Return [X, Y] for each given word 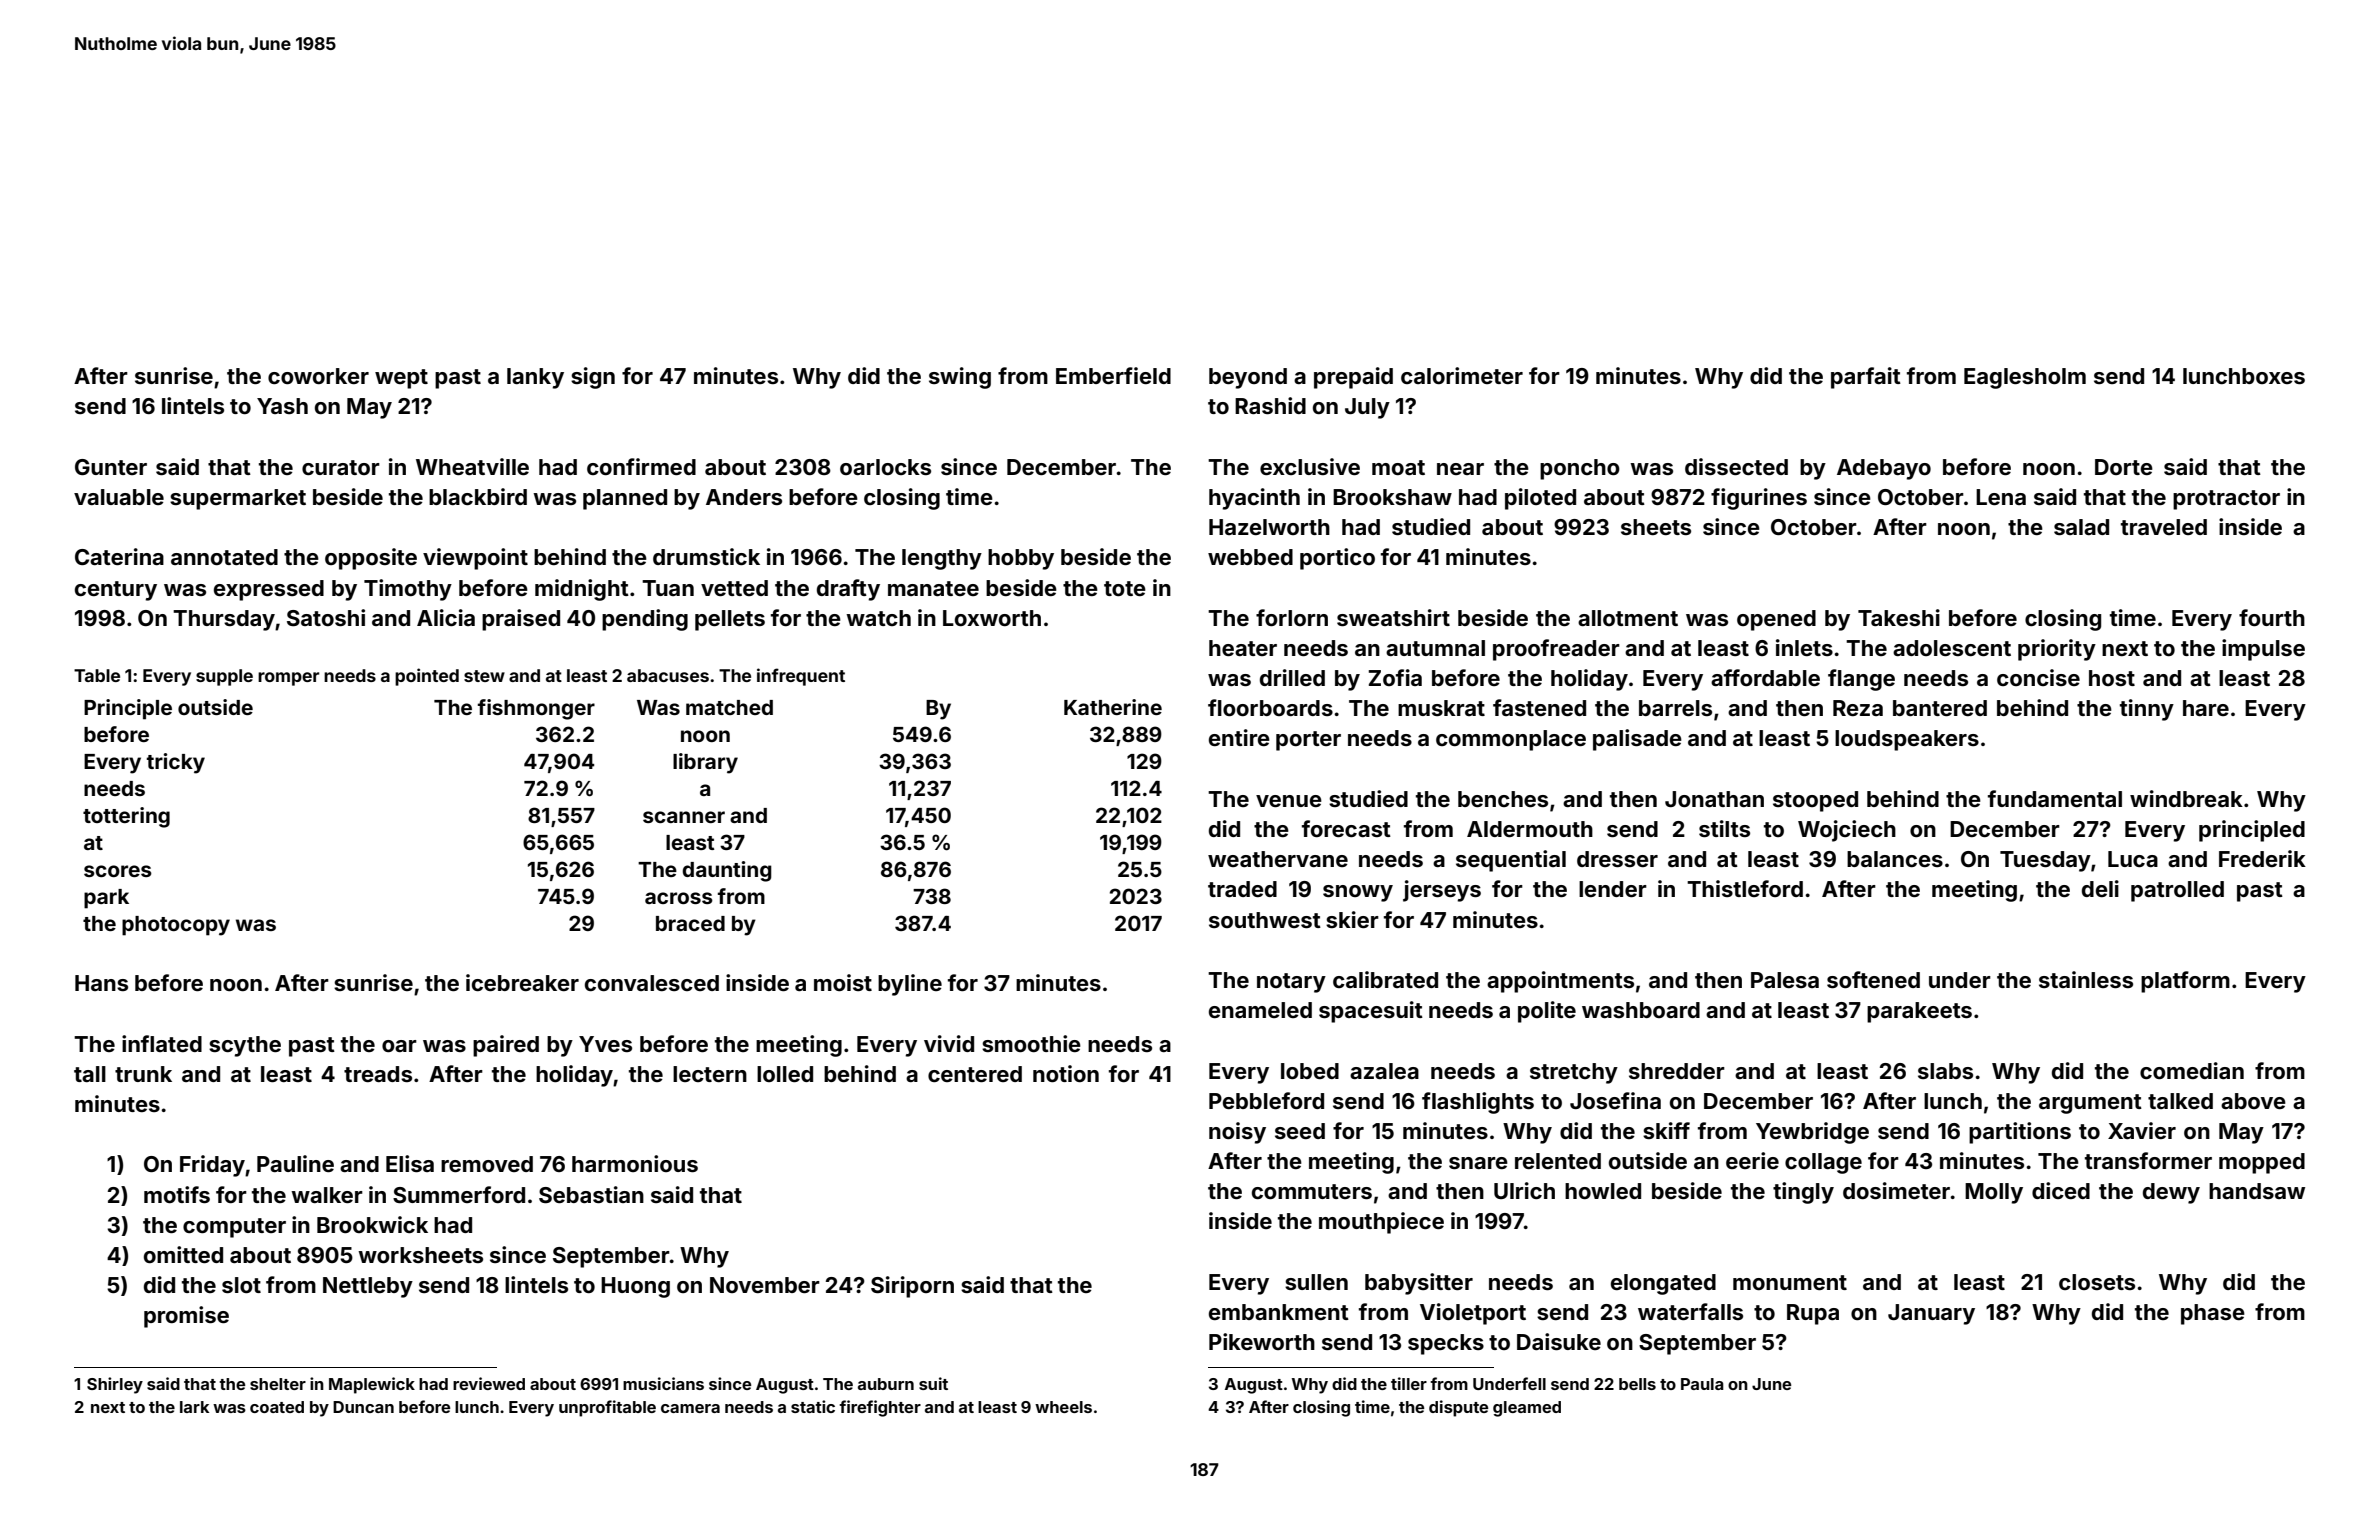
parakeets [1919, 1012]
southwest [1265, 920]
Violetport [1473, 1314]
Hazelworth [1269, 527]
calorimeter [1462, 375]
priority [2057, 650]
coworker [318, 376]
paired [506, 1046]
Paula [1702, 1384]
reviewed [489, 1383]
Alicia [446, 617]
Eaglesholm [2025, 378]
